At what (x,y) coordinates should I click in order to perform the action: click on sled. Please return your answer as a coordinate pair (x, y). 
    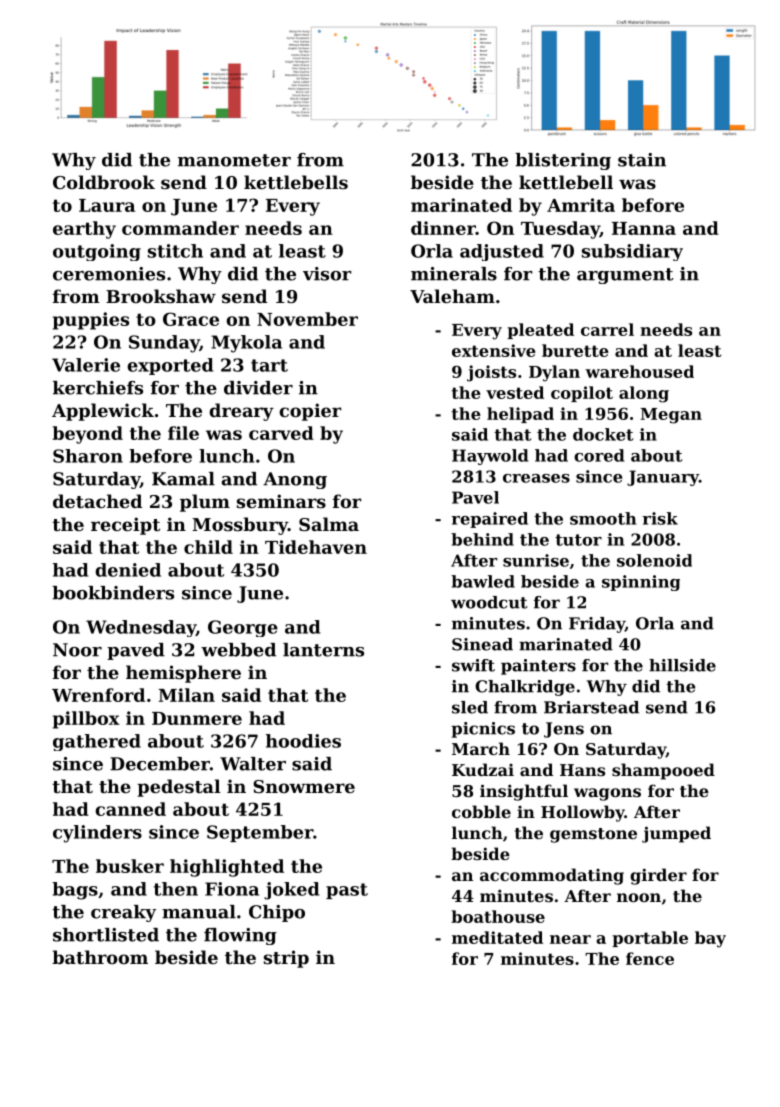
    Looking at the image, I should click on (470, 707).
